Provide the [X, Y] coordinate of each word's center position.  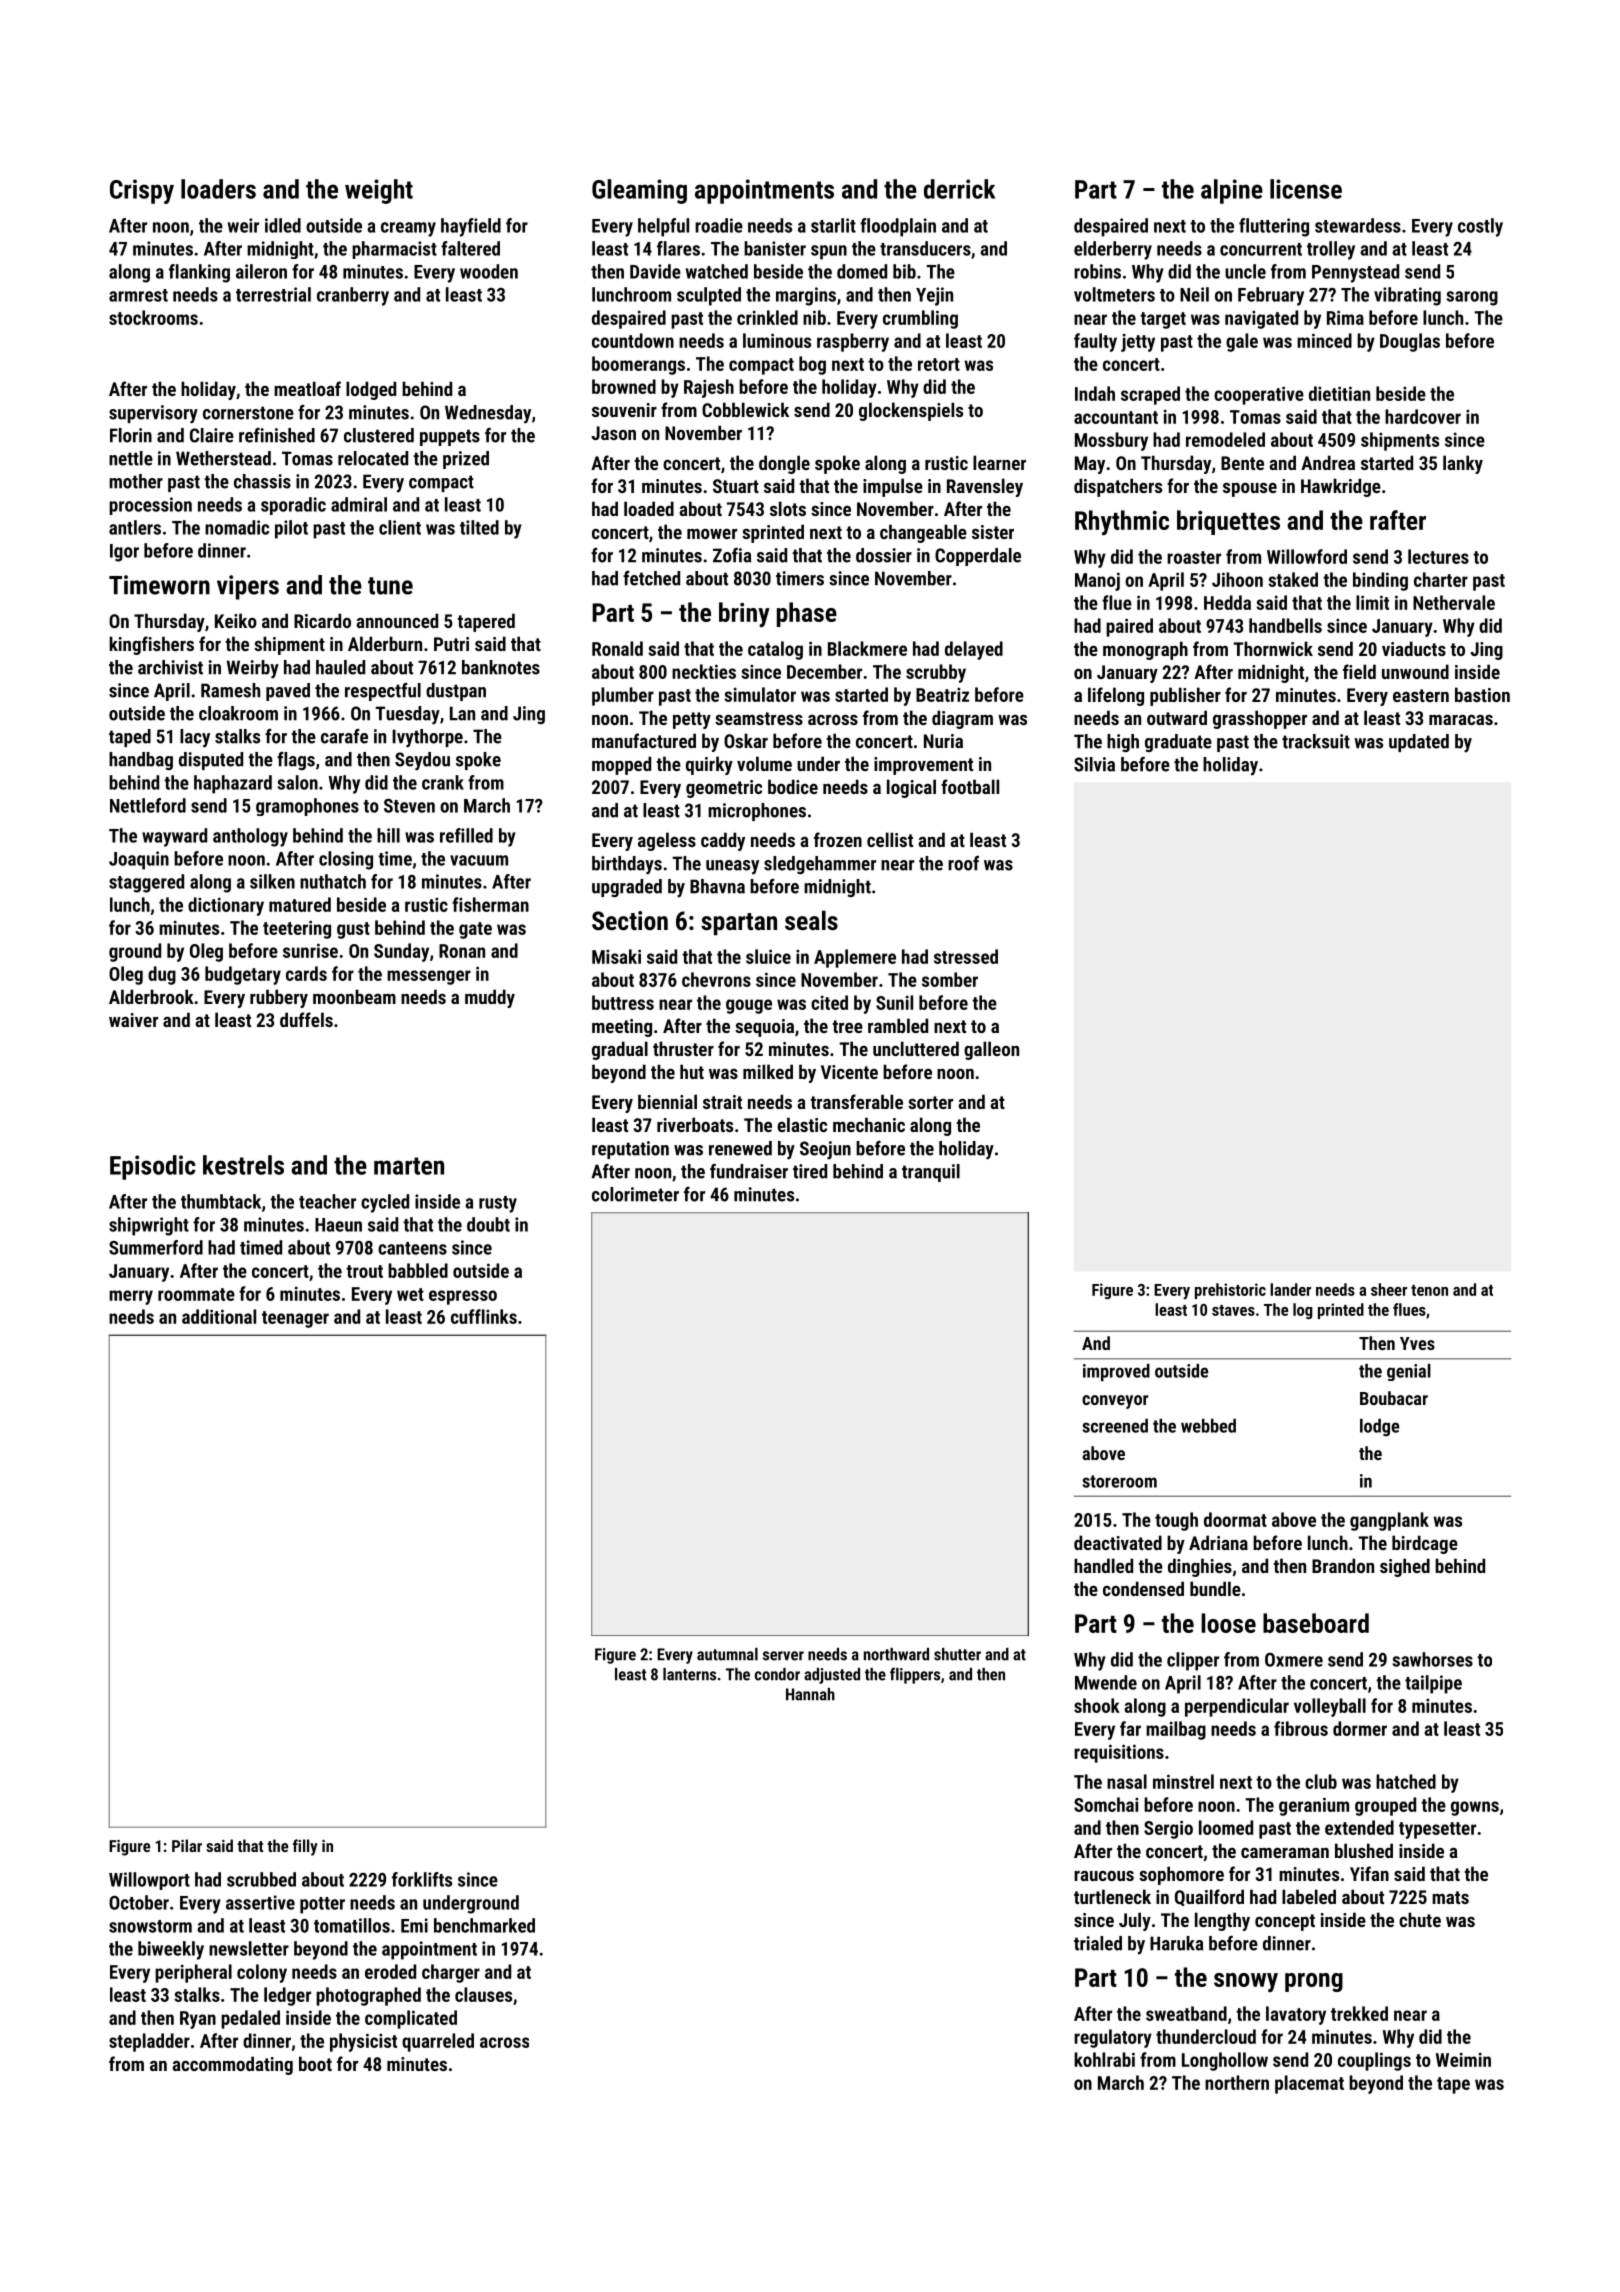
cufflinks [484, 1316]
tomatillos [352, 1925]
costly [1480, 227]
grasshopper [1260, 719]
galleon [991, 1050]
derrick [959, 189]
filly [305, 1847]
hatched [1406, 1781]
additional [219, 1316]
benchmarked [484, 1925]
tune [390, 586]
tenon [1429, 1290]
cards [306, 973]
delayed [974, 650]
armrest [138, 295]
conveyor [1115, 1402]
